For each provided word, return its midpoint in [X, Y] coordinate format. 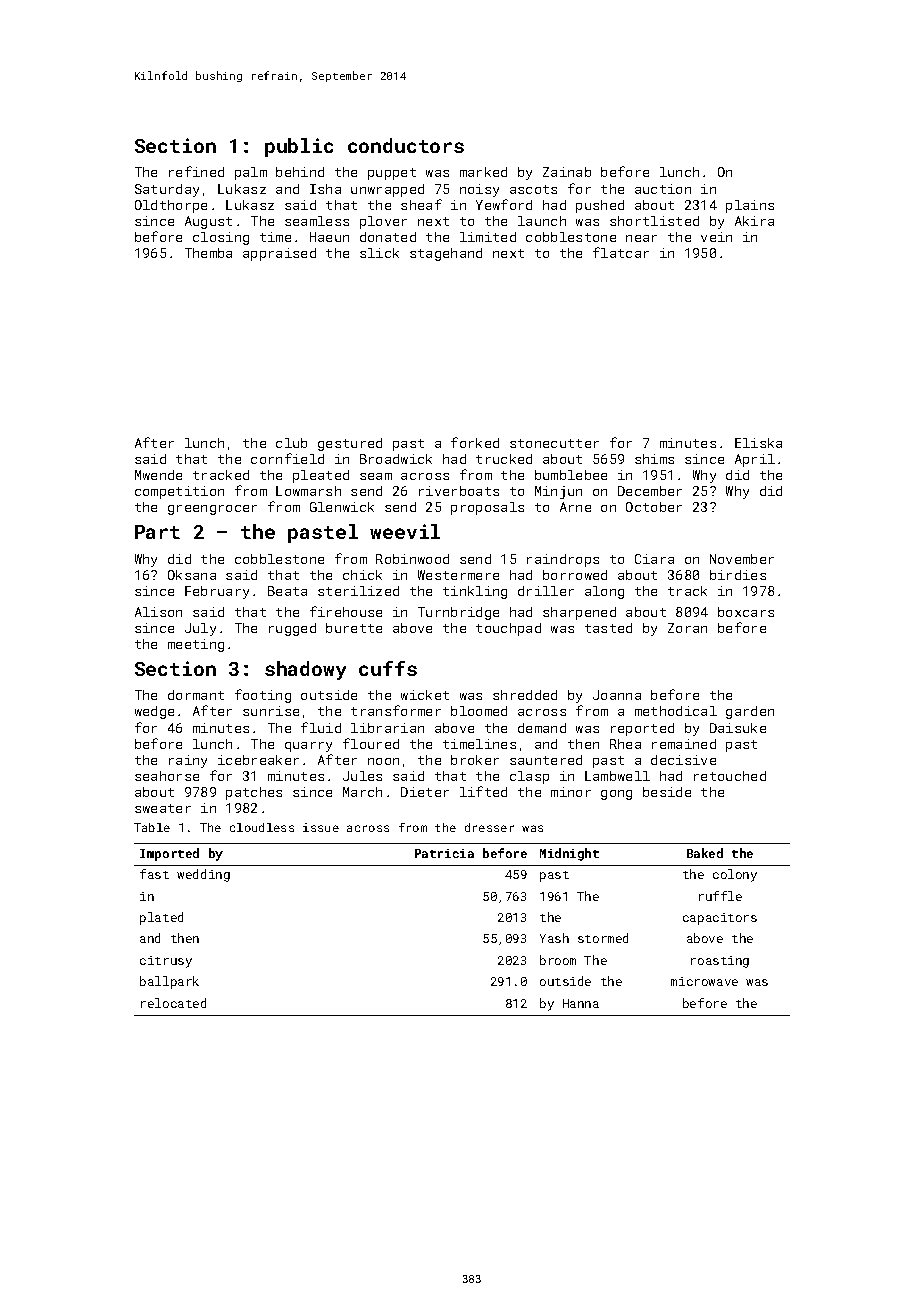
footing [263, 696]
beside [667, 792]
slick [379, 253]
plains [750, 206]
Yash [554, 938]
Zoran [687, 628]
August [208, 222]
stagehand [446, 254]
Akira [754, 221]
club [291, 443]
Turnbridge [458, 613]
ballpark [169, 982]
